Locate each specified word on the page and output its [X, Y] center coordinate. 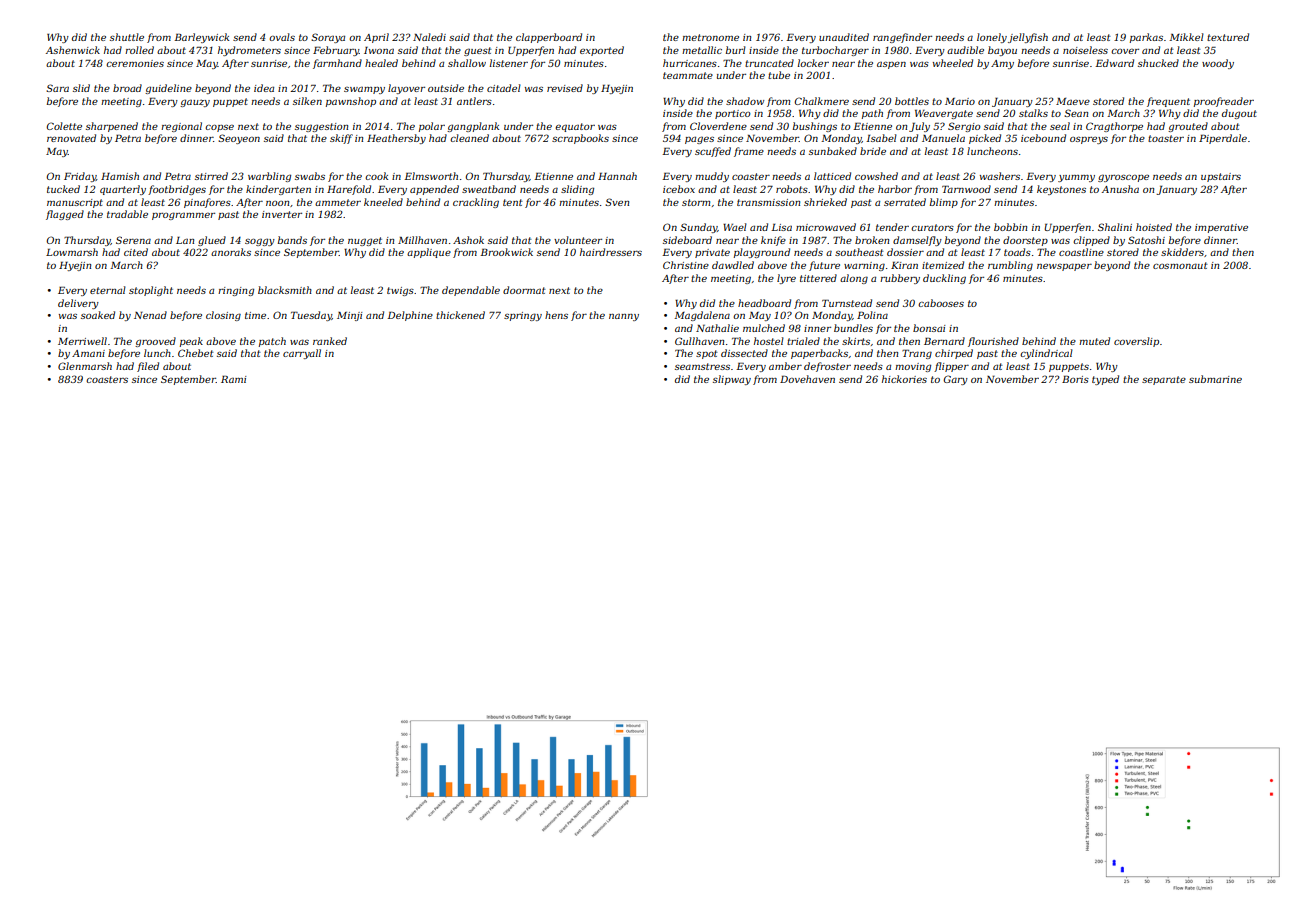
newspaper [1064, 267]
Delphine [410, 316]
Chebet [196, 353]
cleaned [469, 138]
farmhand [337, 64]
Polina [872, 315]
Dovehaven [807, 379]
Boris [1075, 379]
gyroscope [1123, 178]
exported [602, 51]
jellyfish [1028, 38]
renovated [71, 138]
